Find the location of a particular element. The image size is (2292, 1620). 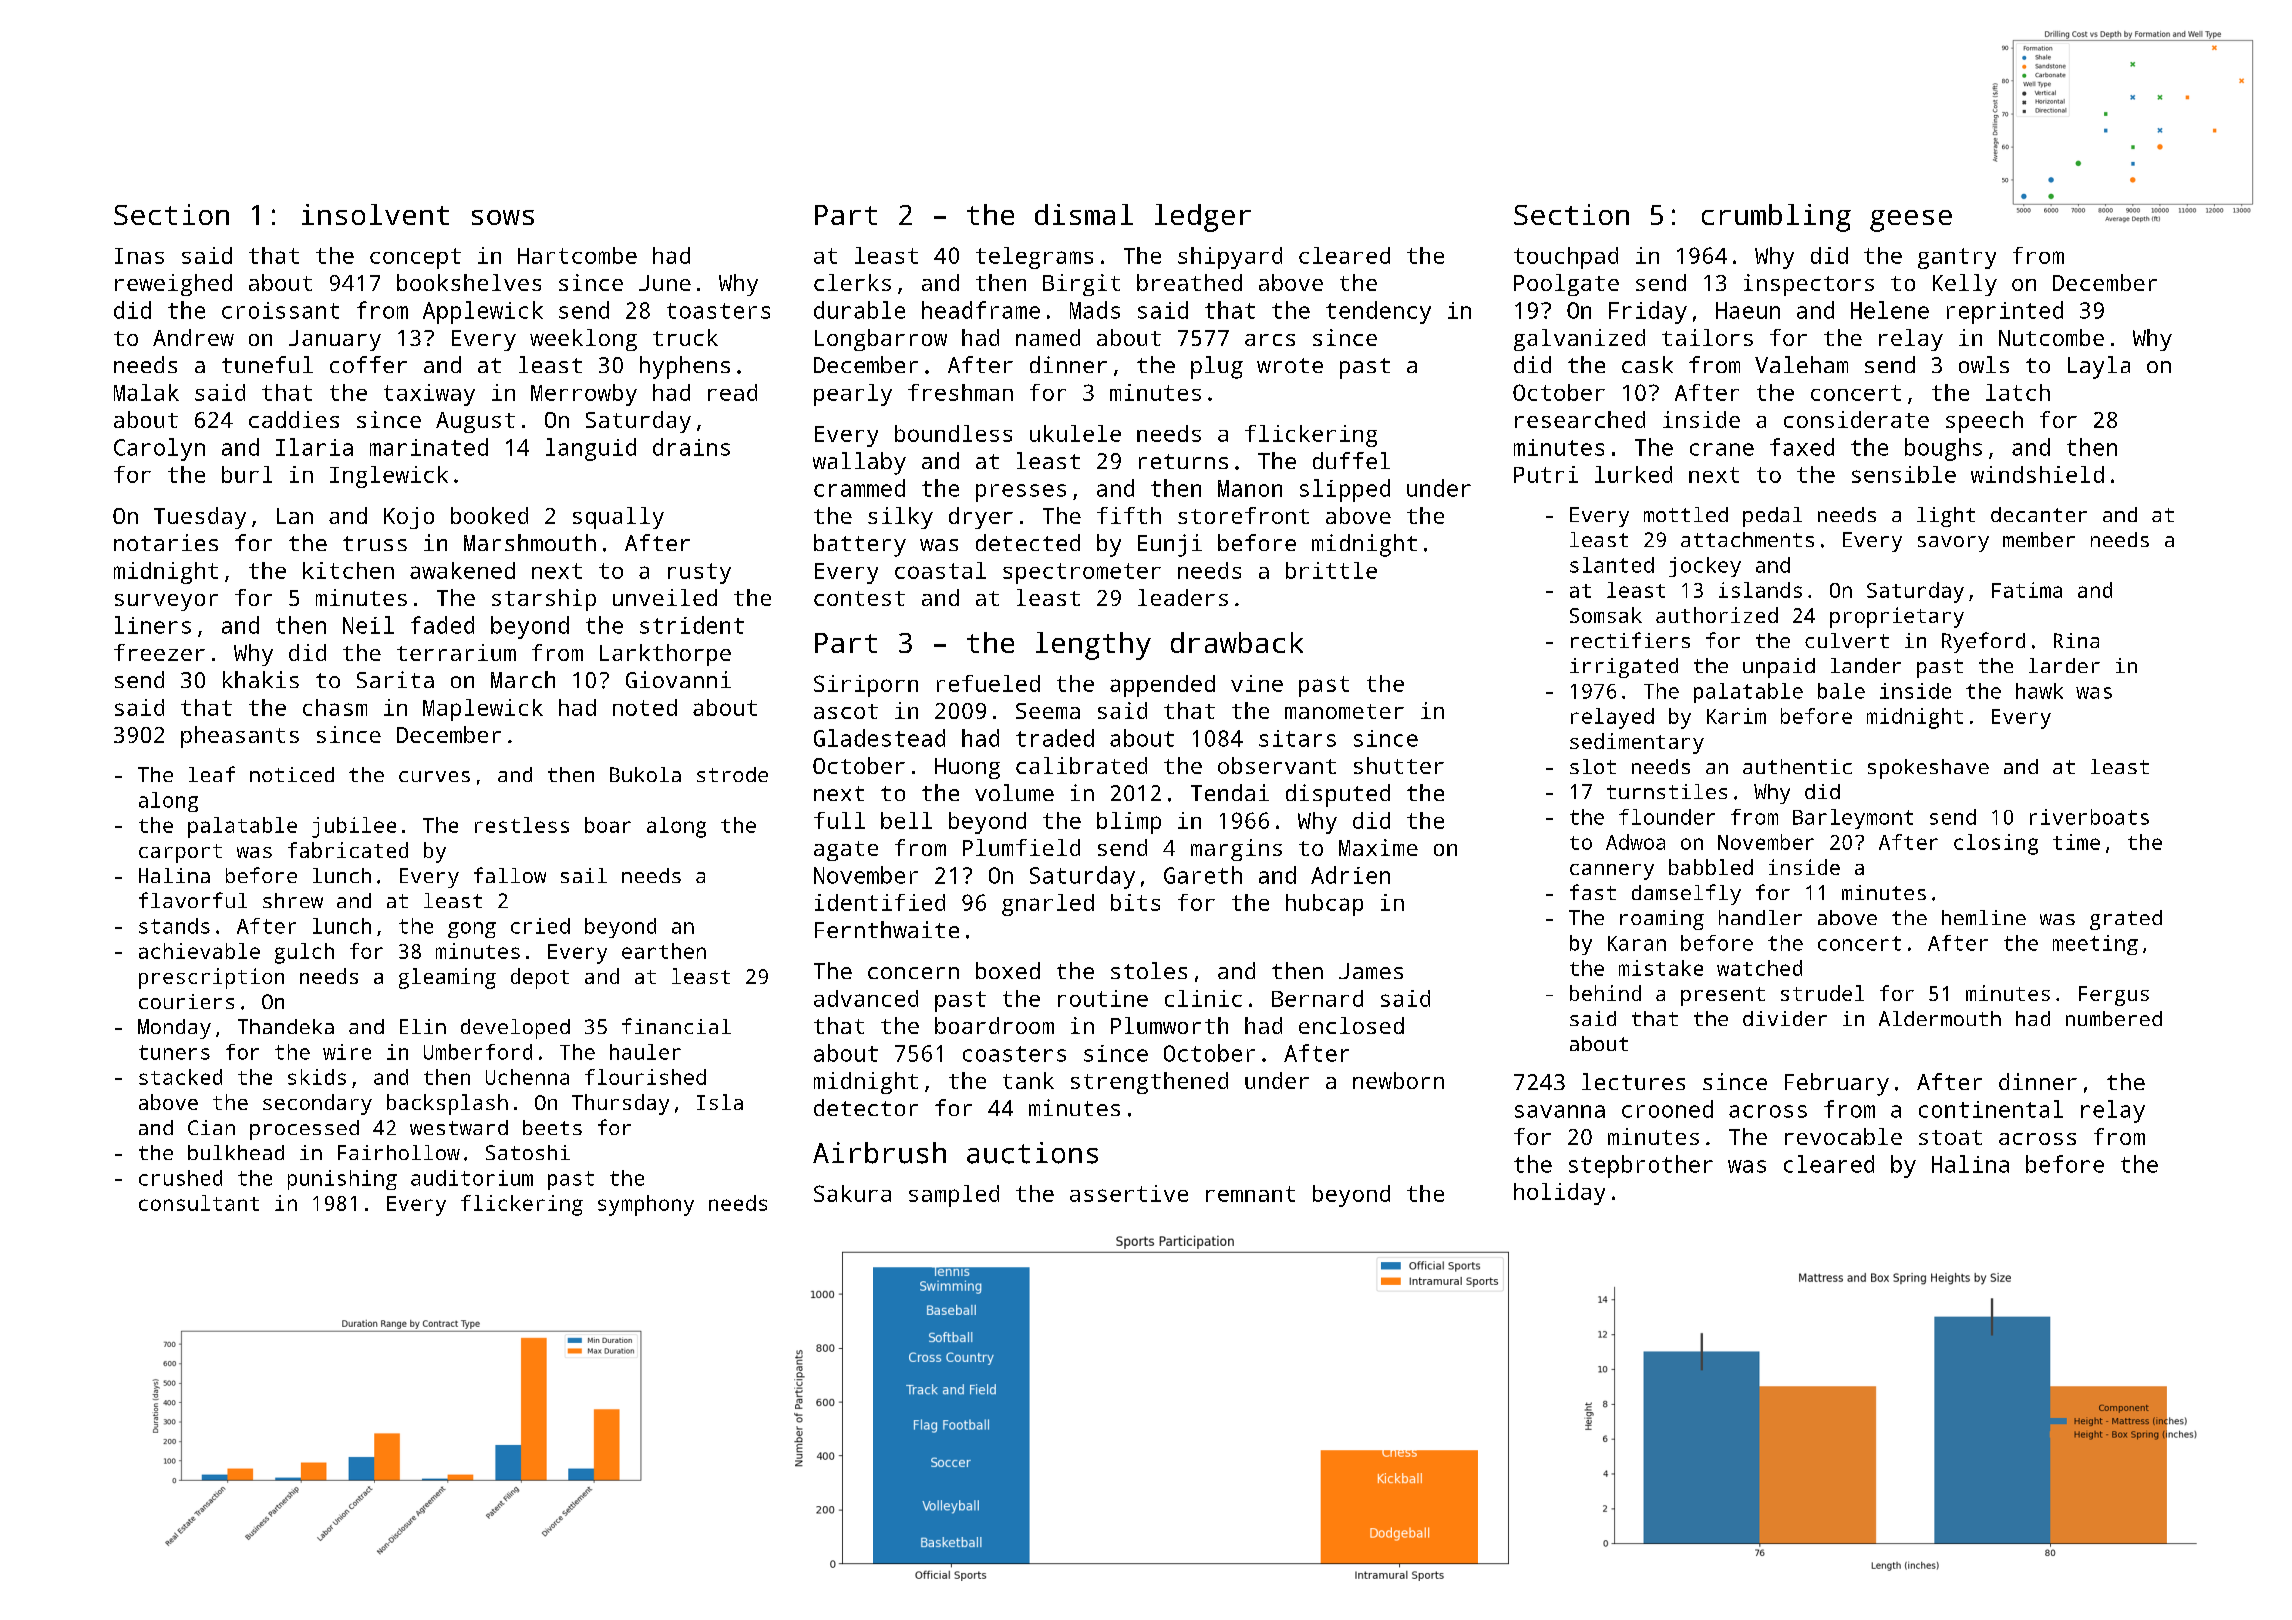

stoat is located at coordinates (1950, 1137).
